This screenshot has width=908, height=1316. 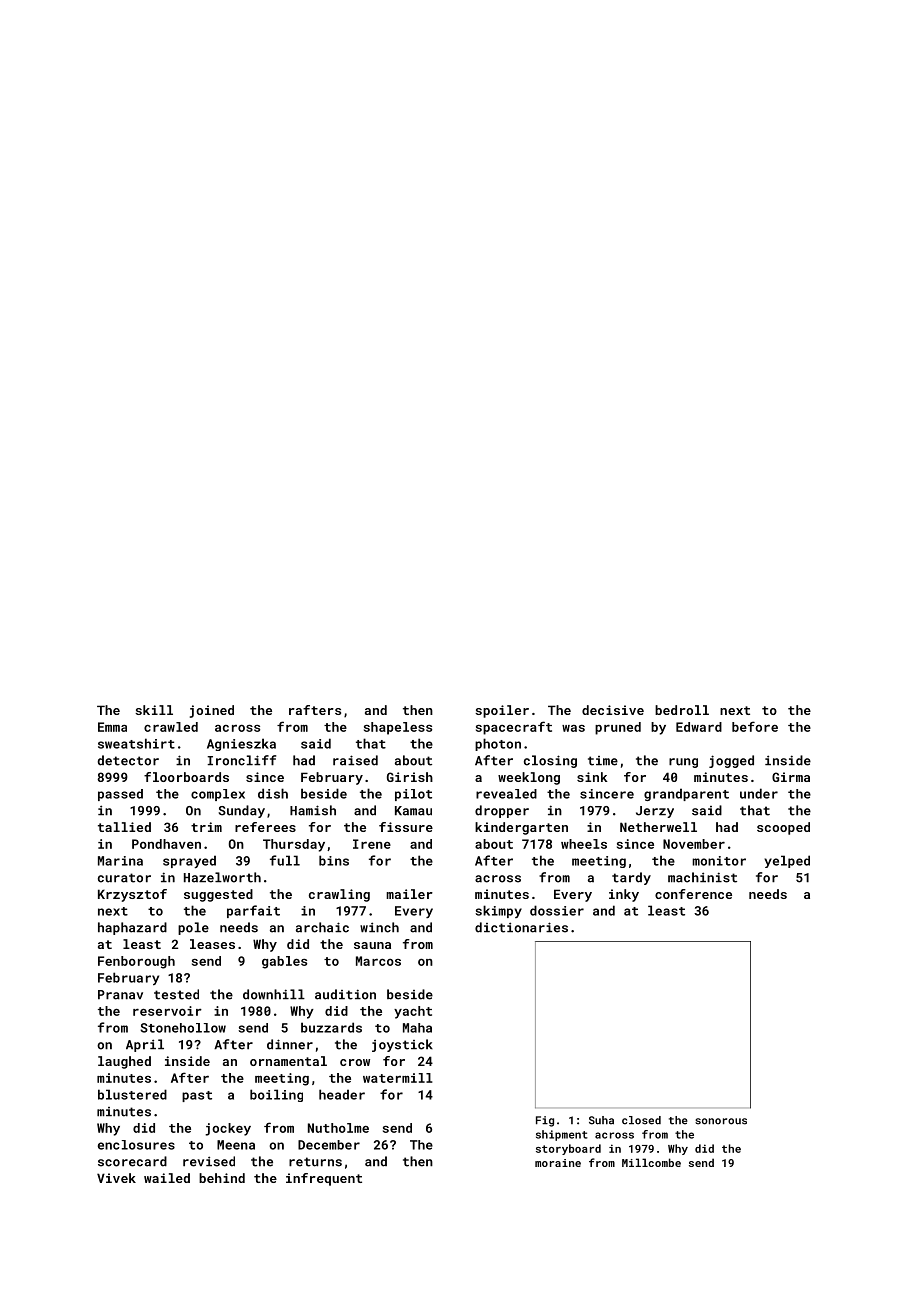 What do you see at coordinates (682, 710) in the screenshot?
I see `bedroll` at bounding box center [682, 710].
